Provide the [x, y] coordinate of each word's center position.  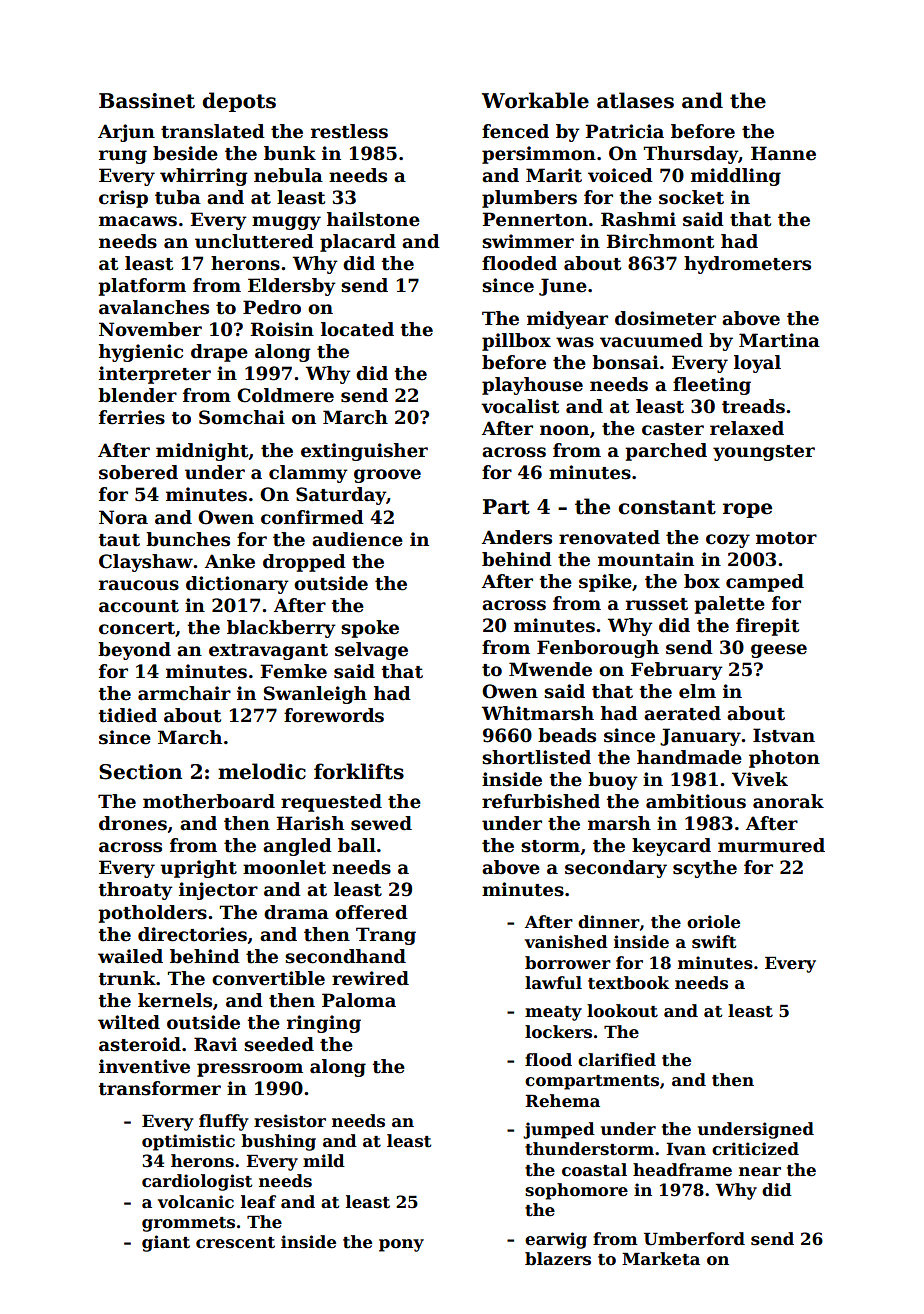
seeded [279, 1044]
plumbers [529, 199]
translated [213, 131]
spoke [370, 629]
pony [401, 1245]
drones [133, 823]
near [760, 1172]
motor [786, 538]
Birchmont [660, 241]
